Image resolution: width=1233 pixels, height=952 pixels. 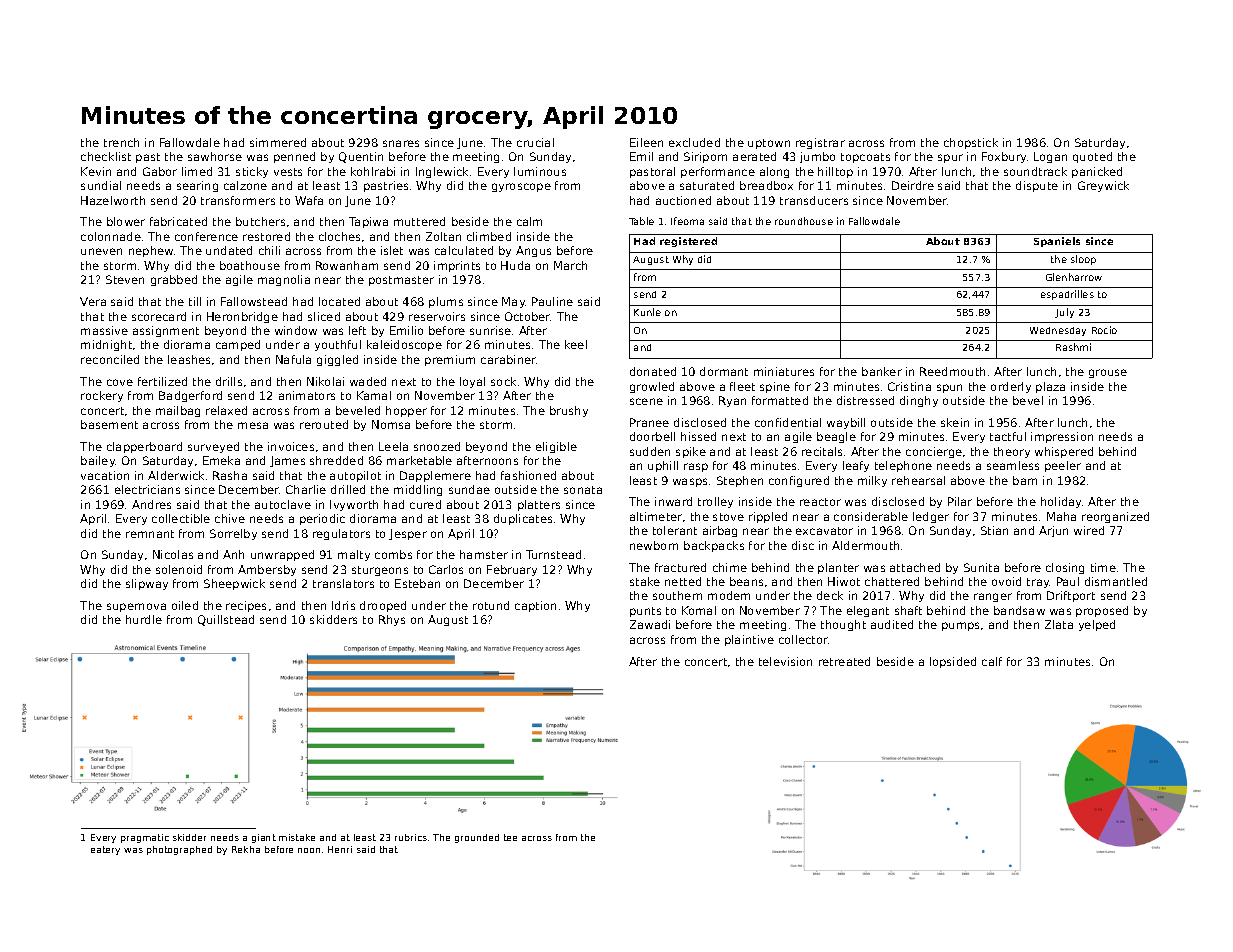 What do you see at coordinates (446, 302) in the screenshot?
I see `plums` at bounding box center [446, 302].
